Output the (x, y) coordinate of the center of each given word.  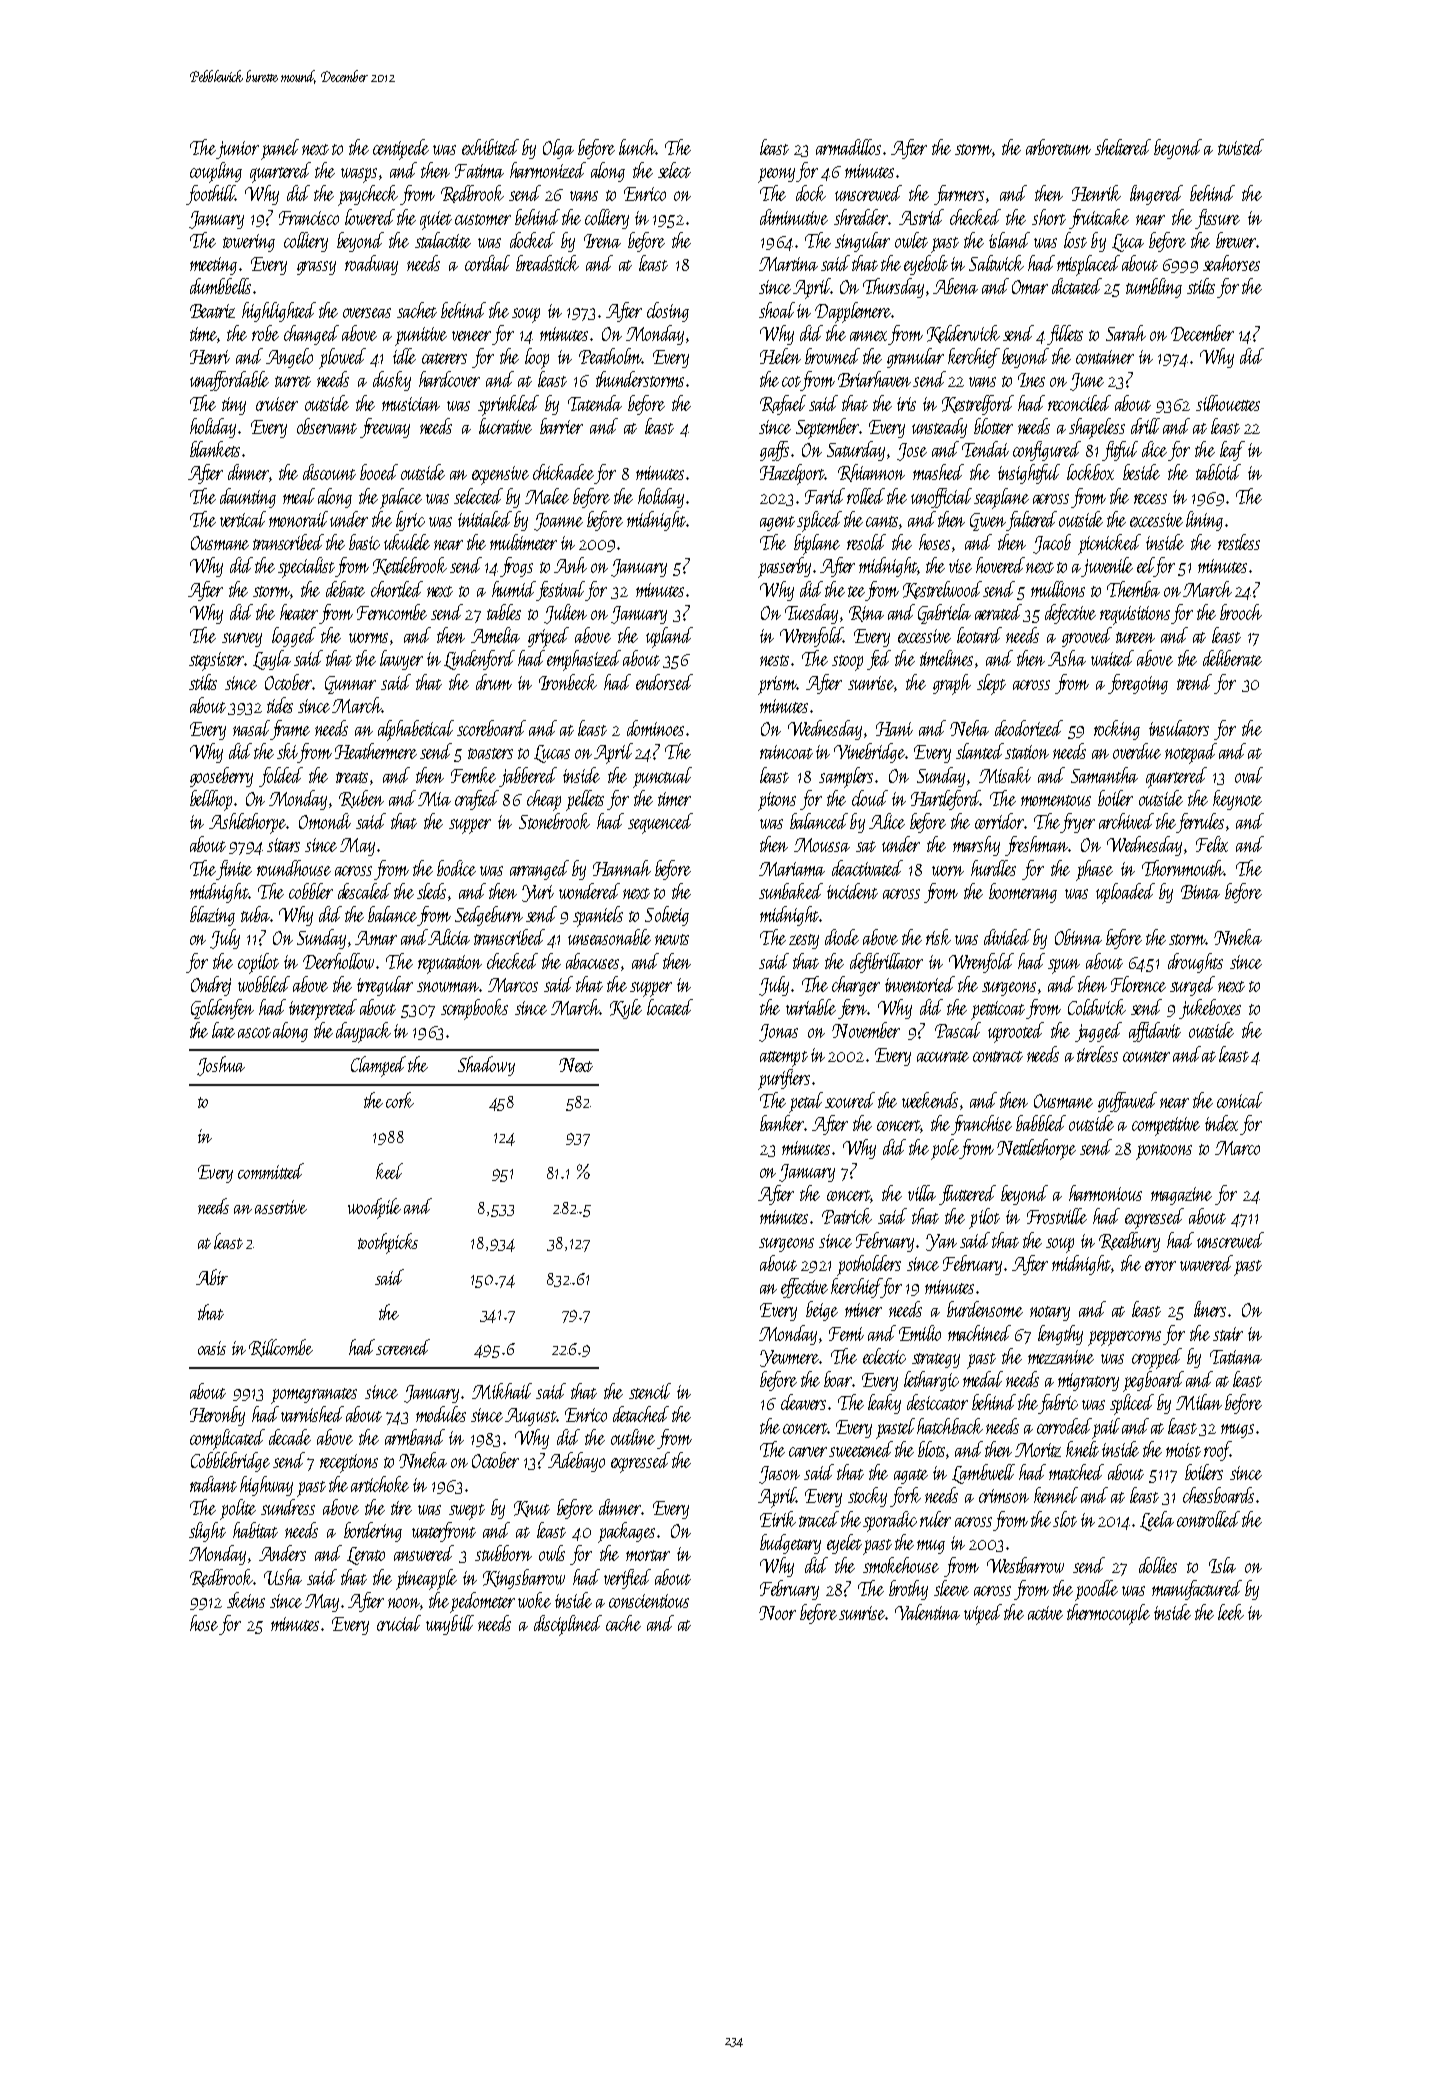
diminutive (794, 217)
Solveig (667, 916)
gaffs (774, 451)
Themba (1133, 589)
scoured (850, 1100)
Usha (283, 1577)
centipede (401, 149)
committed (271, 1171)
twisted (1241, 147)
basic (364, 542)
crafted (477, 800)
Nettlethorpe (1036, 1149)
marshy (976, 846)
